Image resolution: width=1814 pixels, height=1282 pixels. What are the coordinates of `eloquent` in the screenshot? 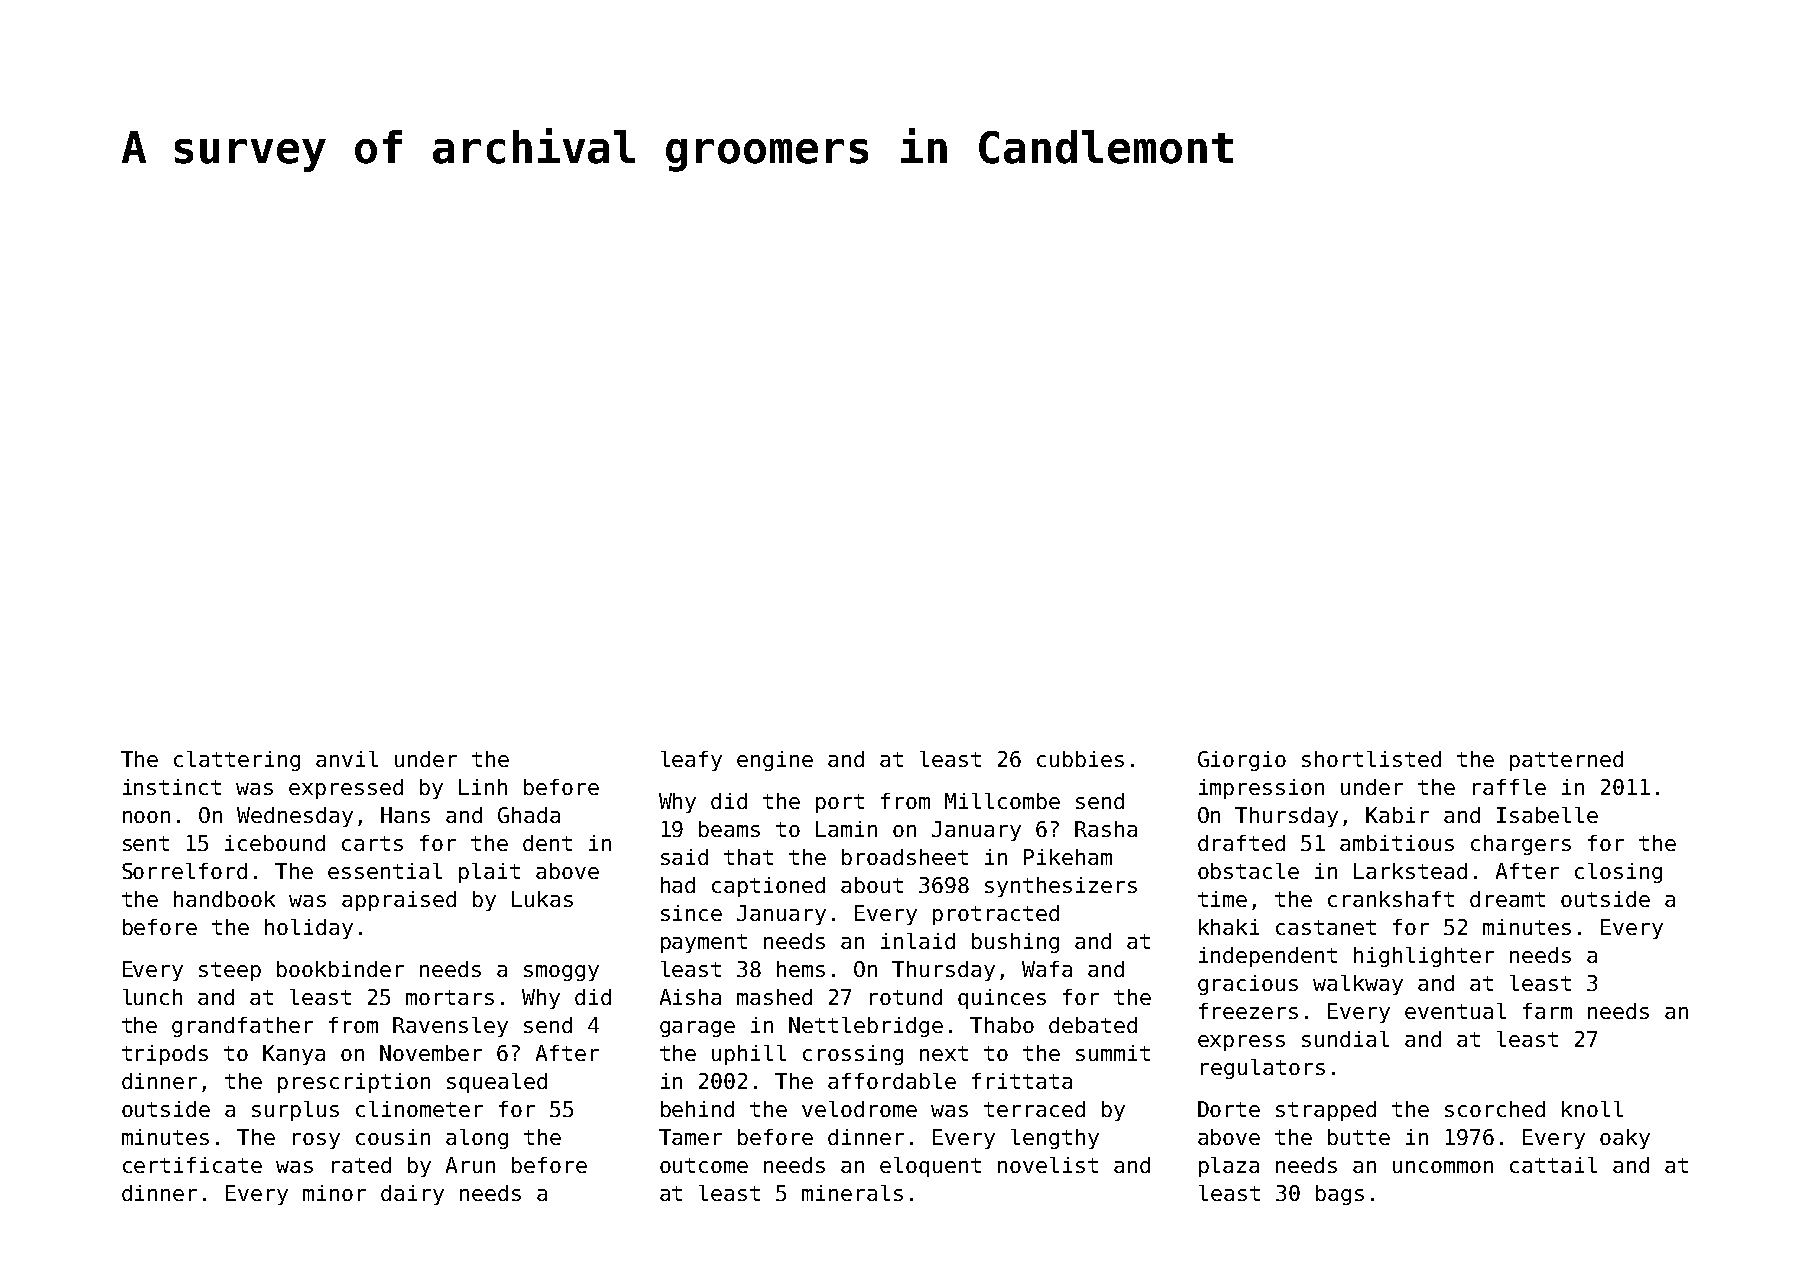 It's located at (930, 1167).
